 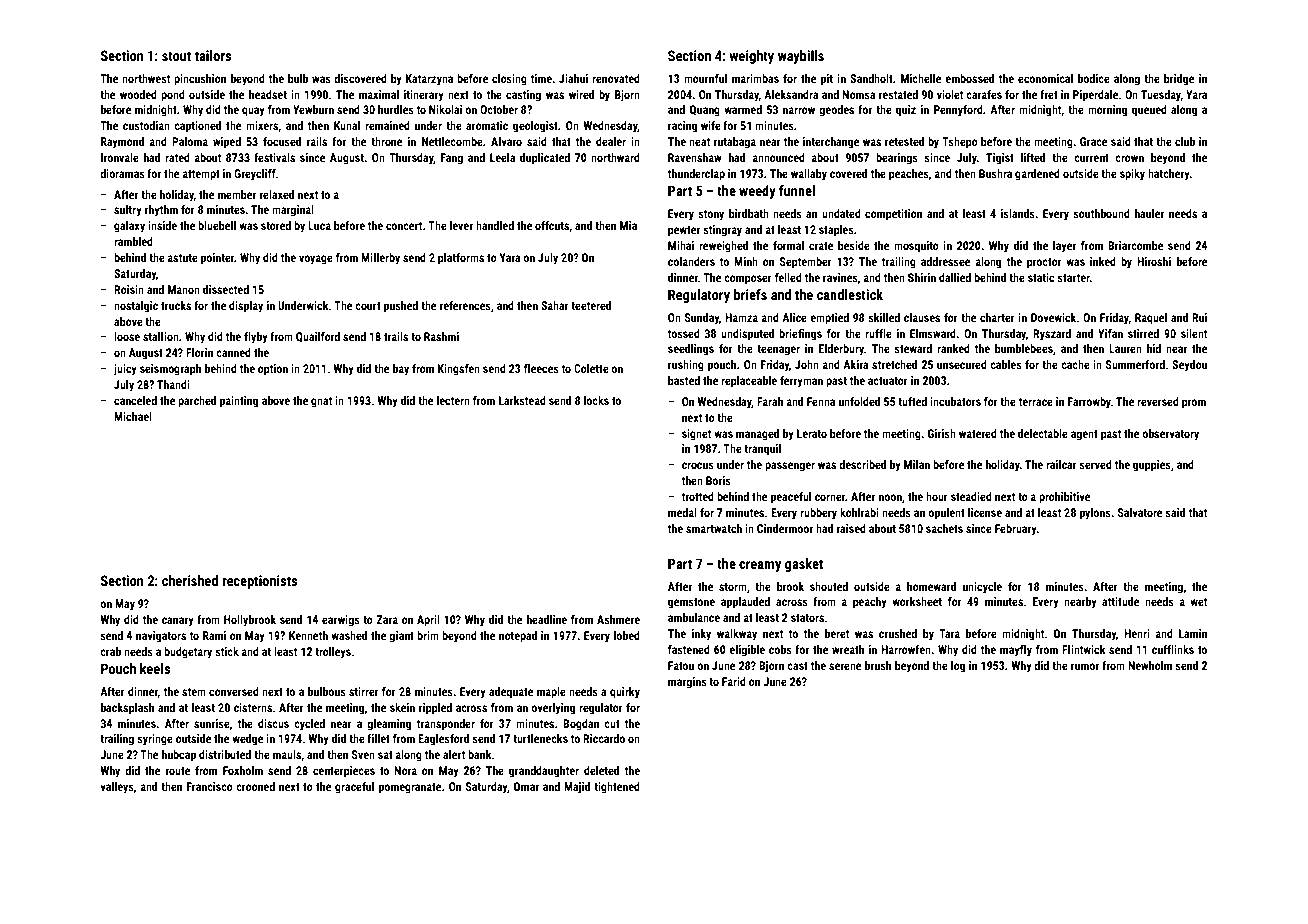 What do you see at coordinates (916, 247) in the page?
I see `mosquito` at bounding box center [916, 247].
